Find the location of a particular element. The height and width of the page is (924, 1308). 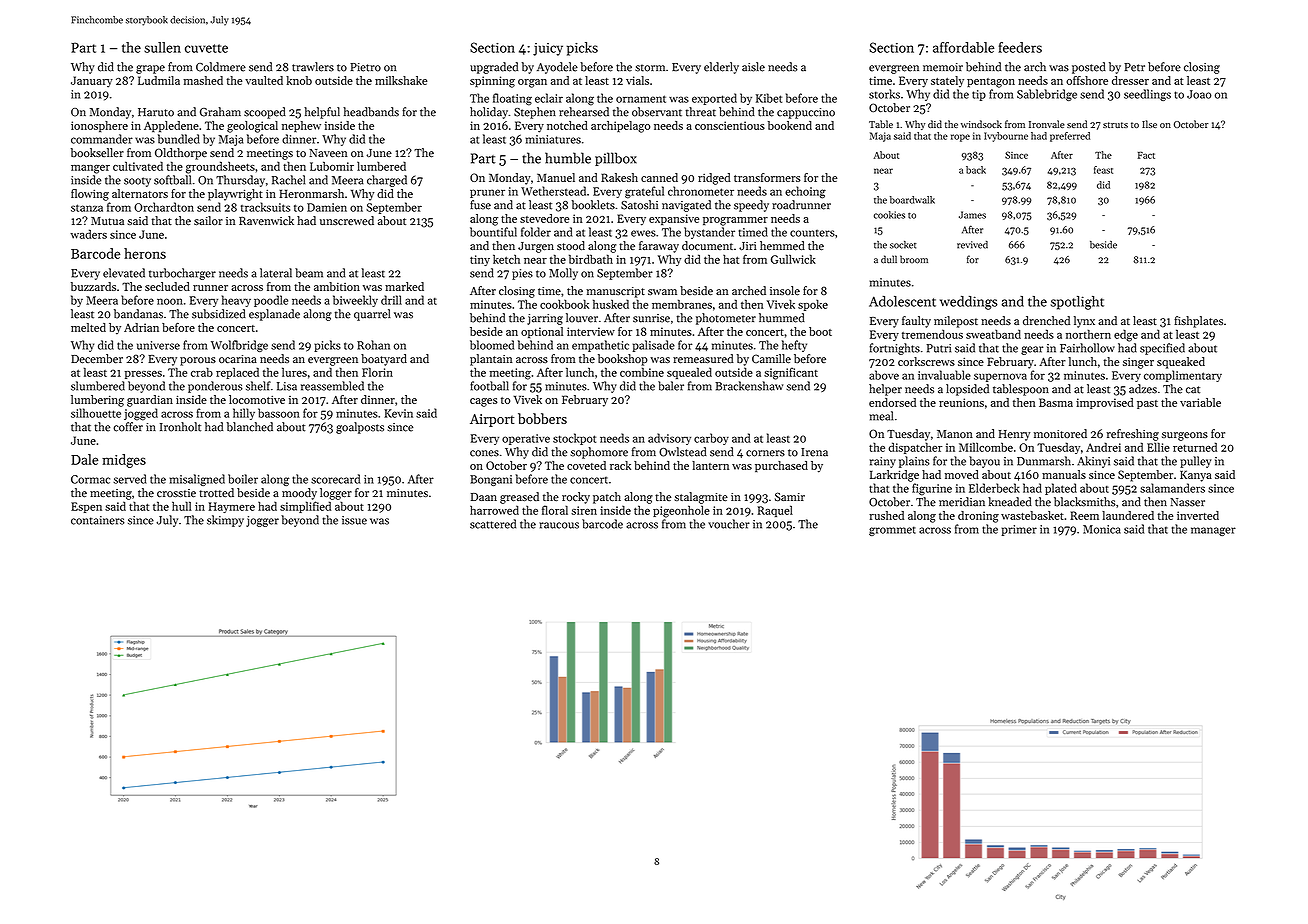

Larkridge is located at coordinates (894, 476).
